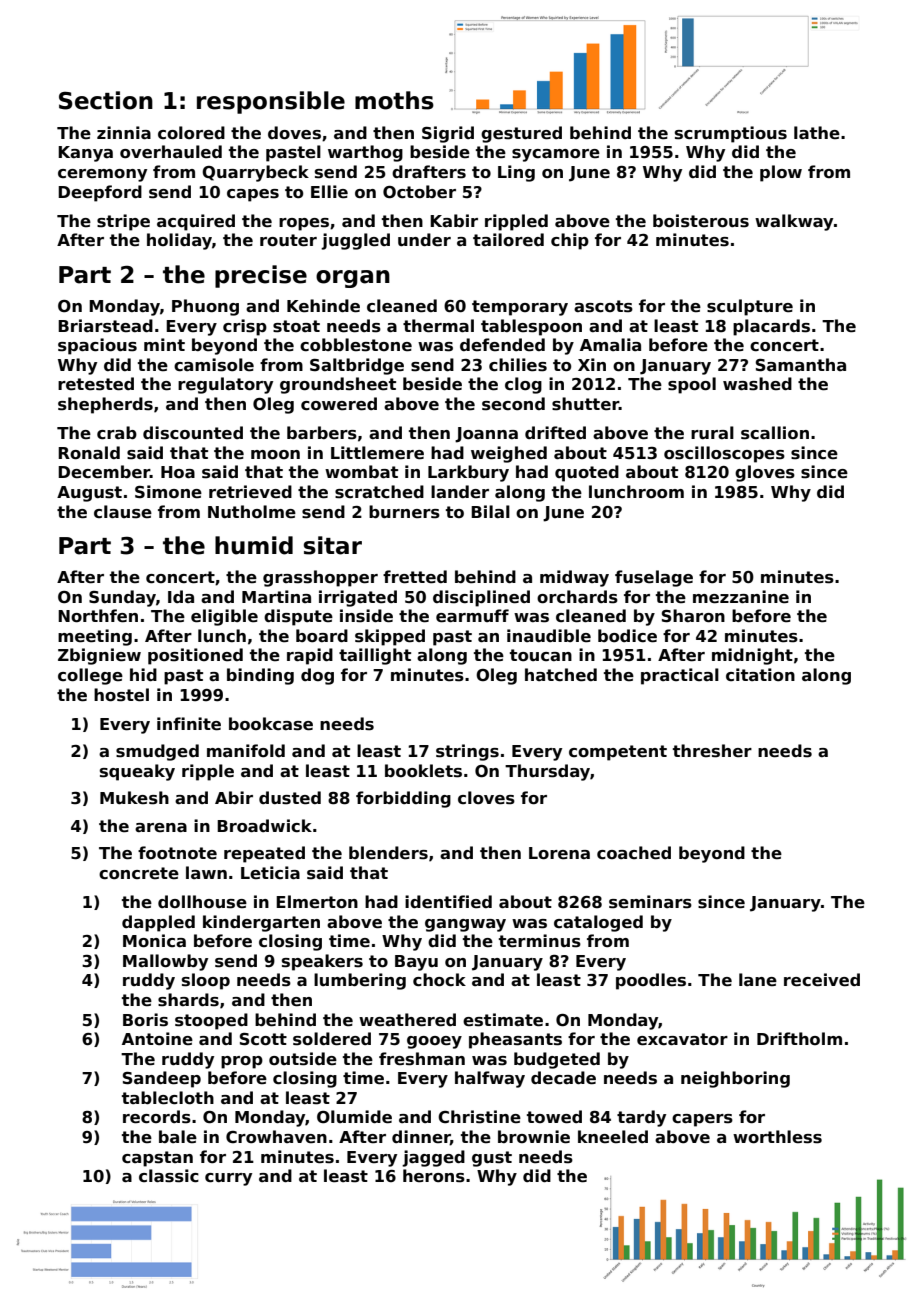 Image resolution: width=924 pixels, height=1308 pixels. I want to click on curry, so click(228, 1179).
